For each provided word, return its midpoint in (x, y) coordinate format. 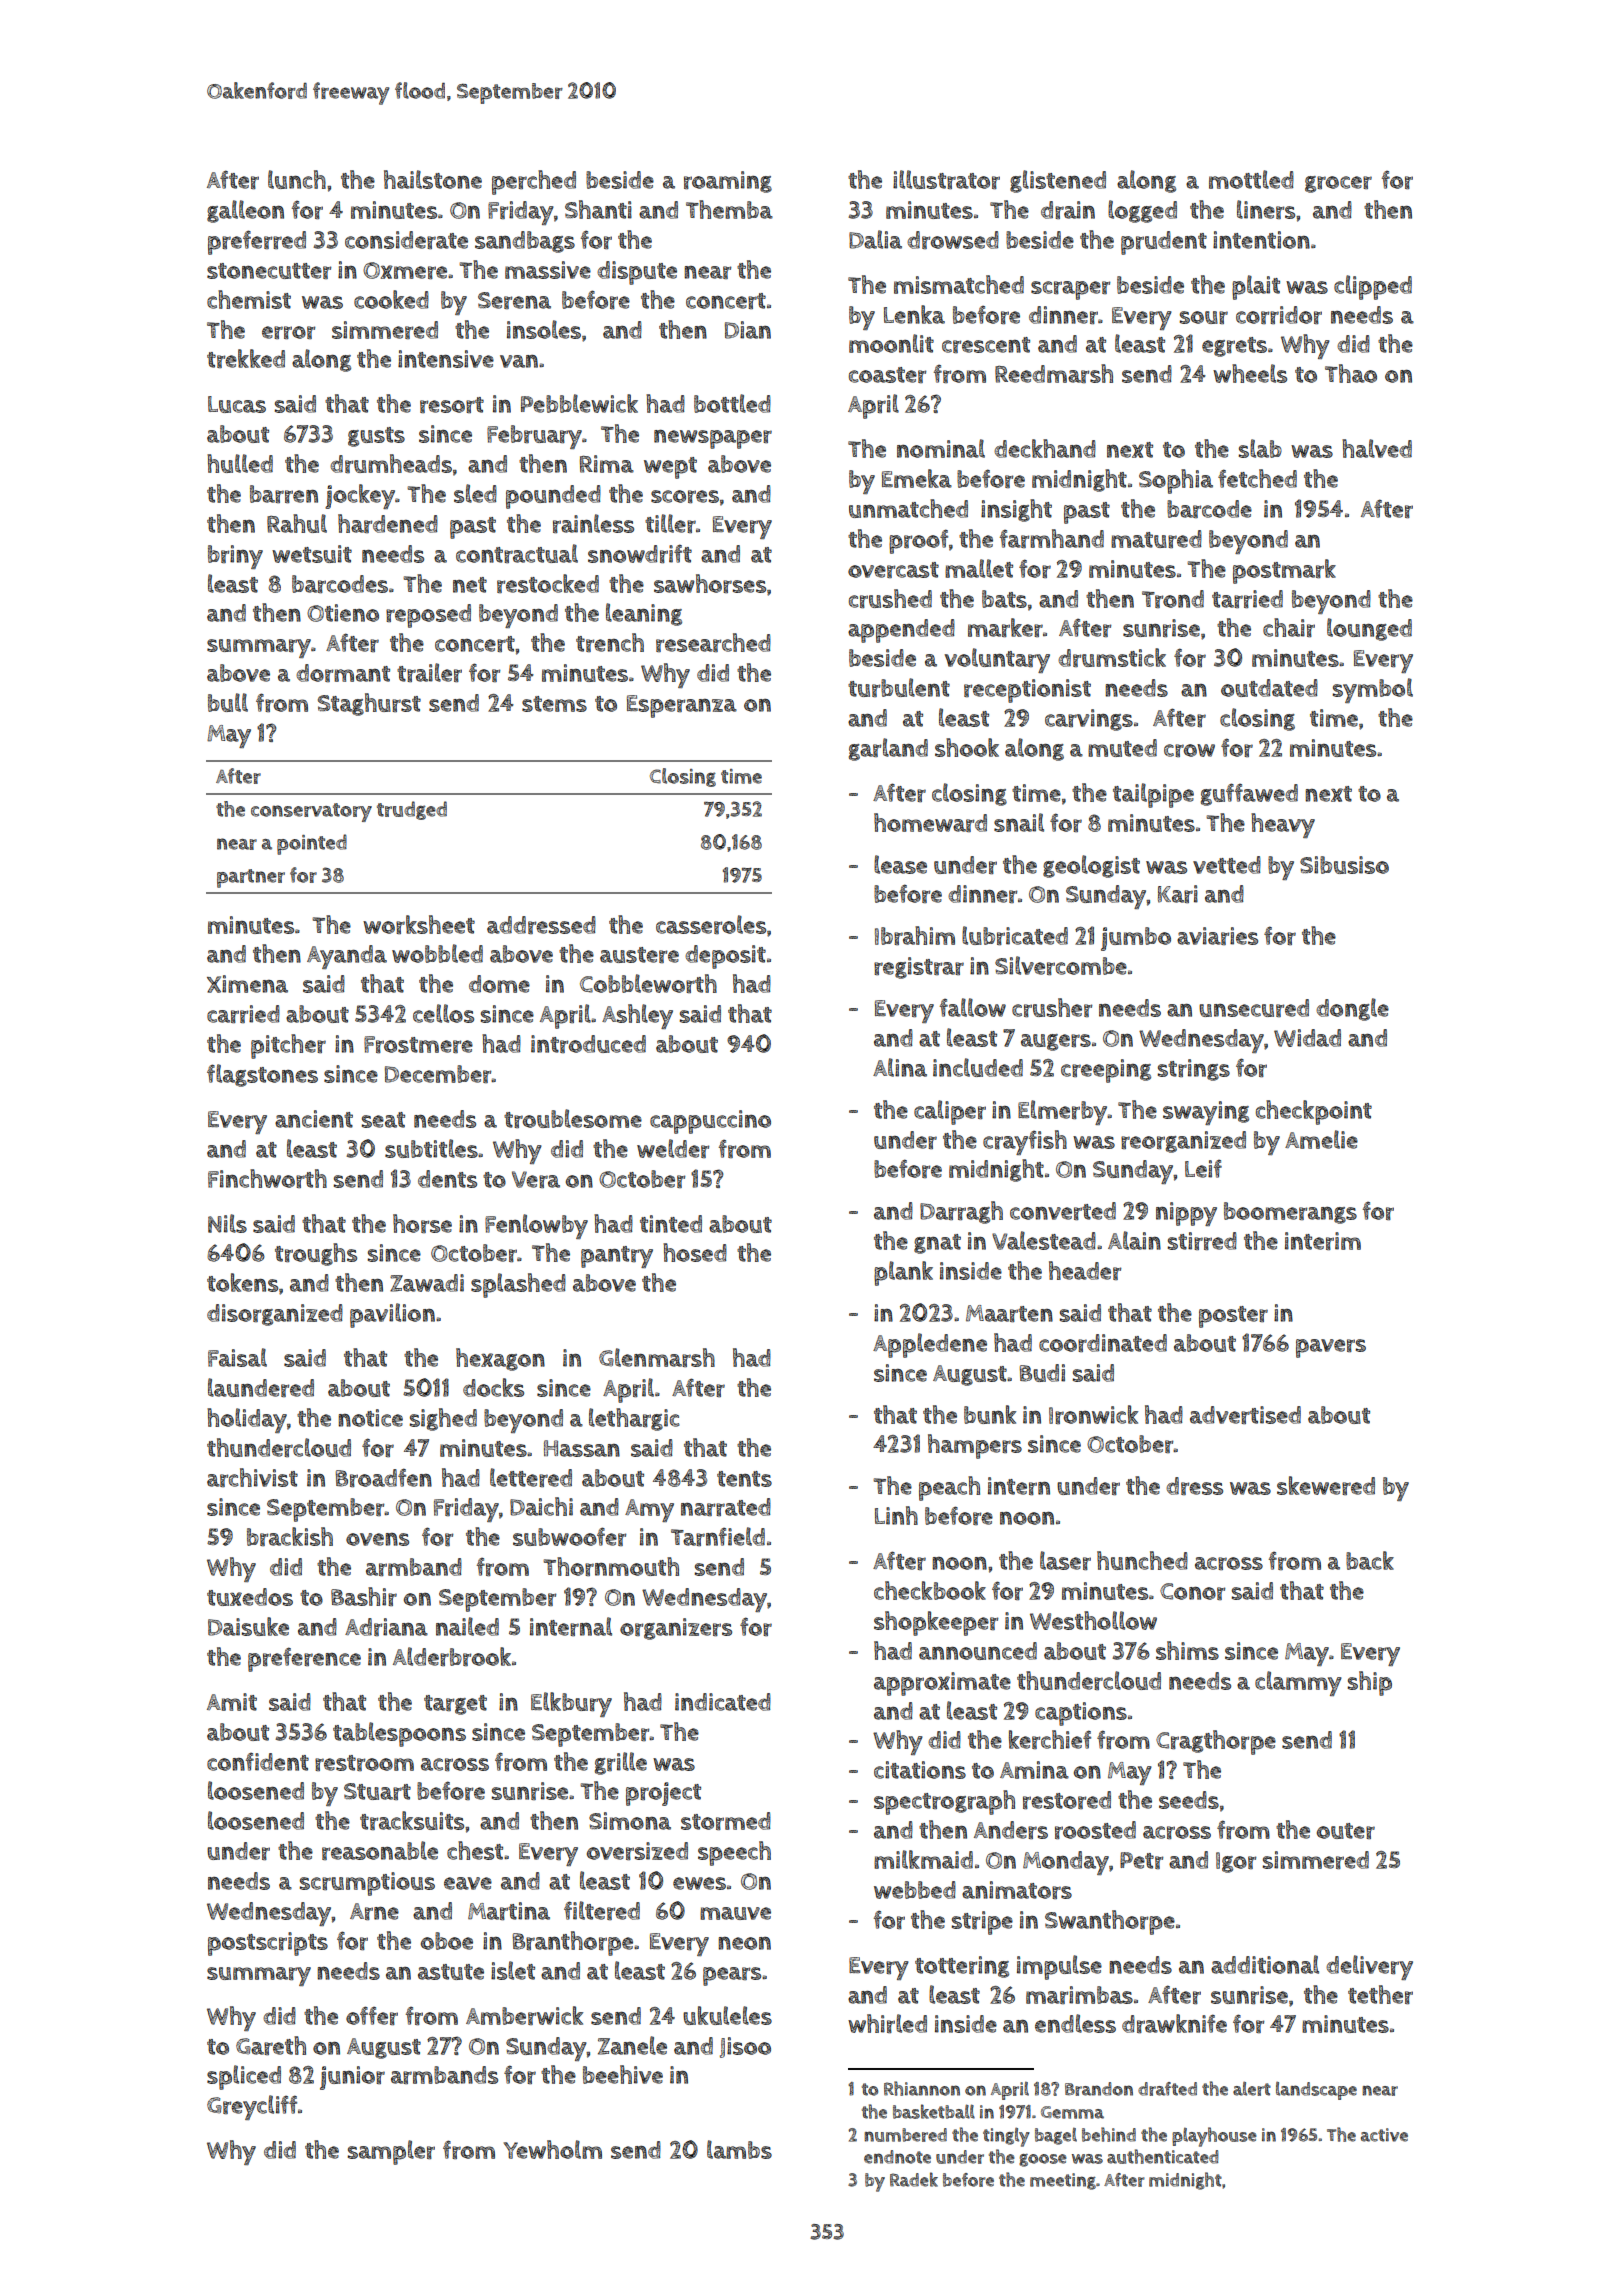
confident (258, 1762)
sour (1204, 317)
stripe (982, 1923)
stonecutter (269, 271)
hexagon (500, 1359)
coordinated (1103, 1343)
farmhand (1052, 538)
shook (967, 747)
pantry (617, 1257)
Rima (607, 464)
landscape (1316, 2091)
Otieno (343, 613)
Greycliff (252, 2107)
